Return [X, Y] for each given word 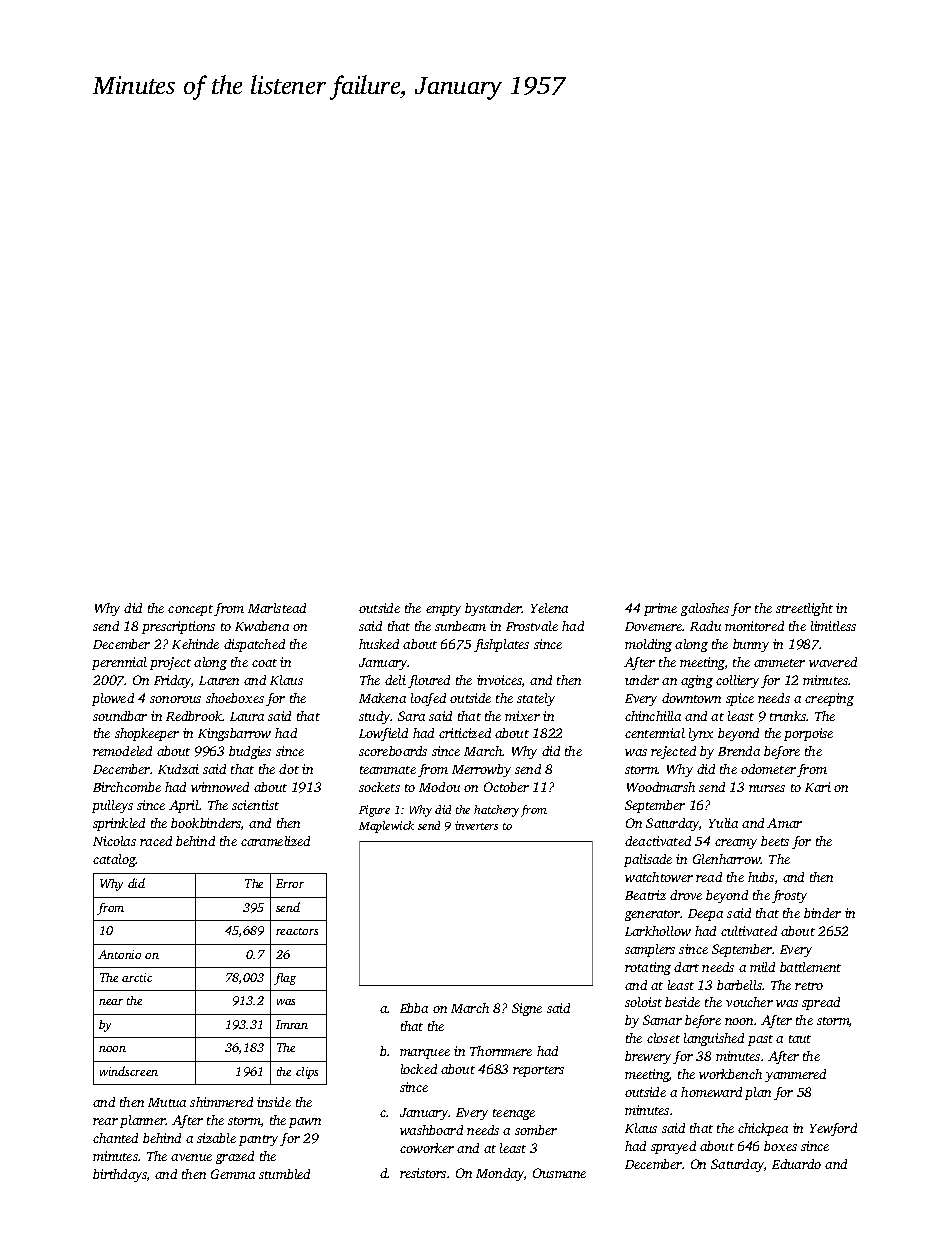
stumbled [284, 1174]
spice [740, 699]
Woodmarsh [661, 787]
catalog [114, 860]
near [111, 1002]
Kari [818, 787]
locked [419, 1069]
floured [429, 681]
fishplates [501, 645]
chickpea [763, 1129]
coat [264, 663]
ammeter [779, 663]
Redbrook [194, 716]
